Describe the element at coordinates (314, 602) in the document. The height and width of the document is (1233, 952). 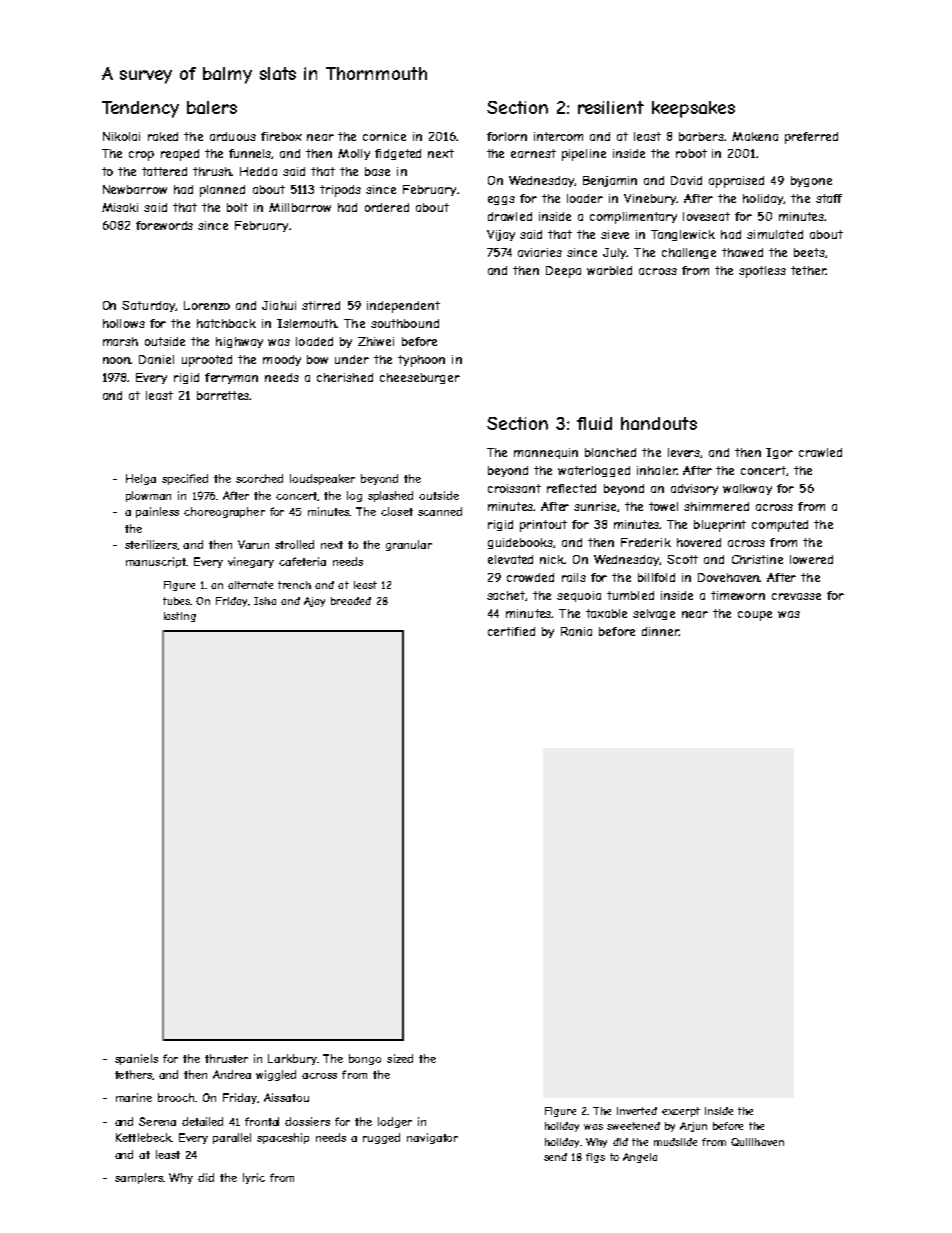
I see `Ajay` at that location.
